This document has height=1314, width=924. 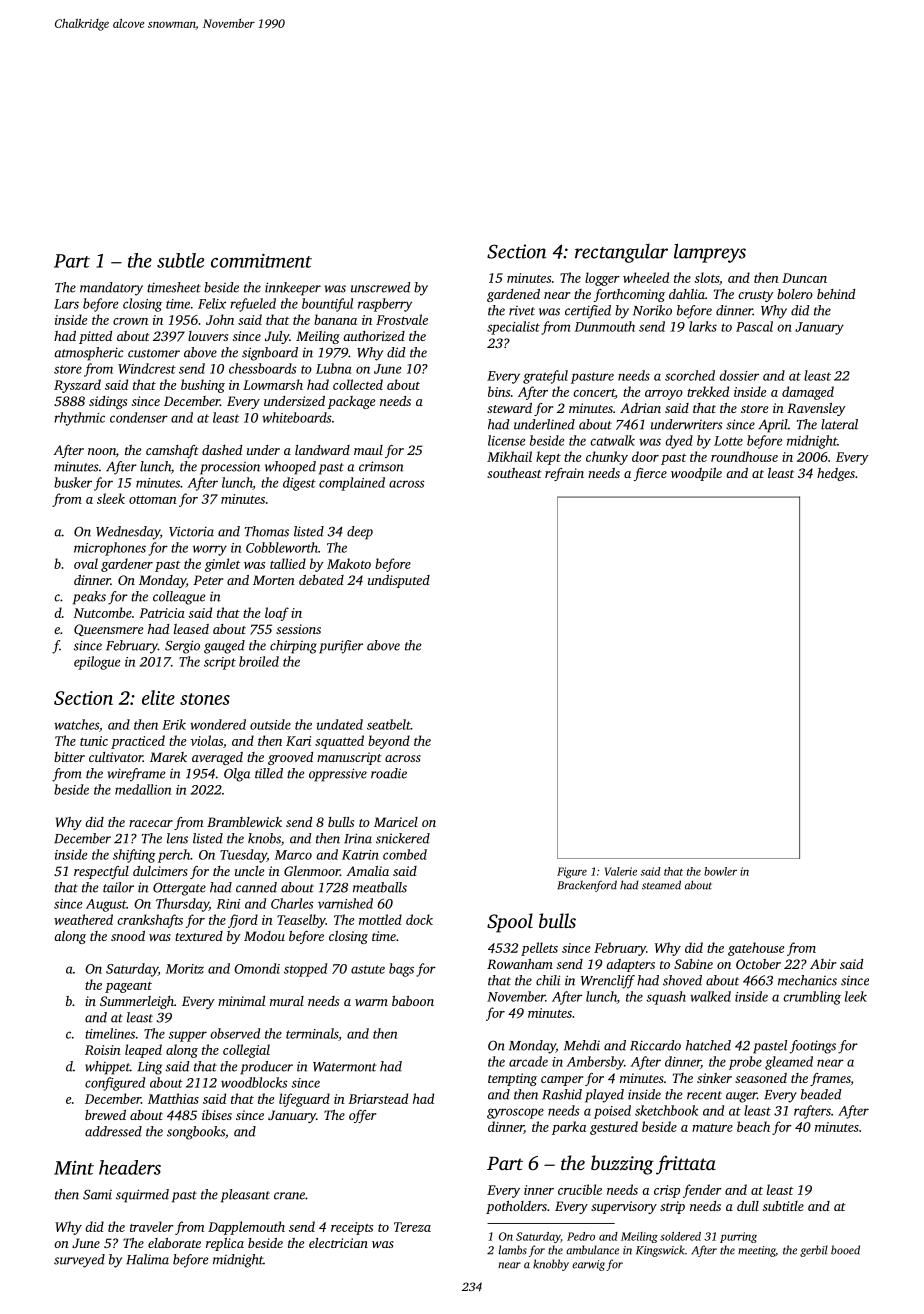 What do you see at coordinates (89, 354) in the document?
I see `atmospheric` at bounding box center [89, 354].
